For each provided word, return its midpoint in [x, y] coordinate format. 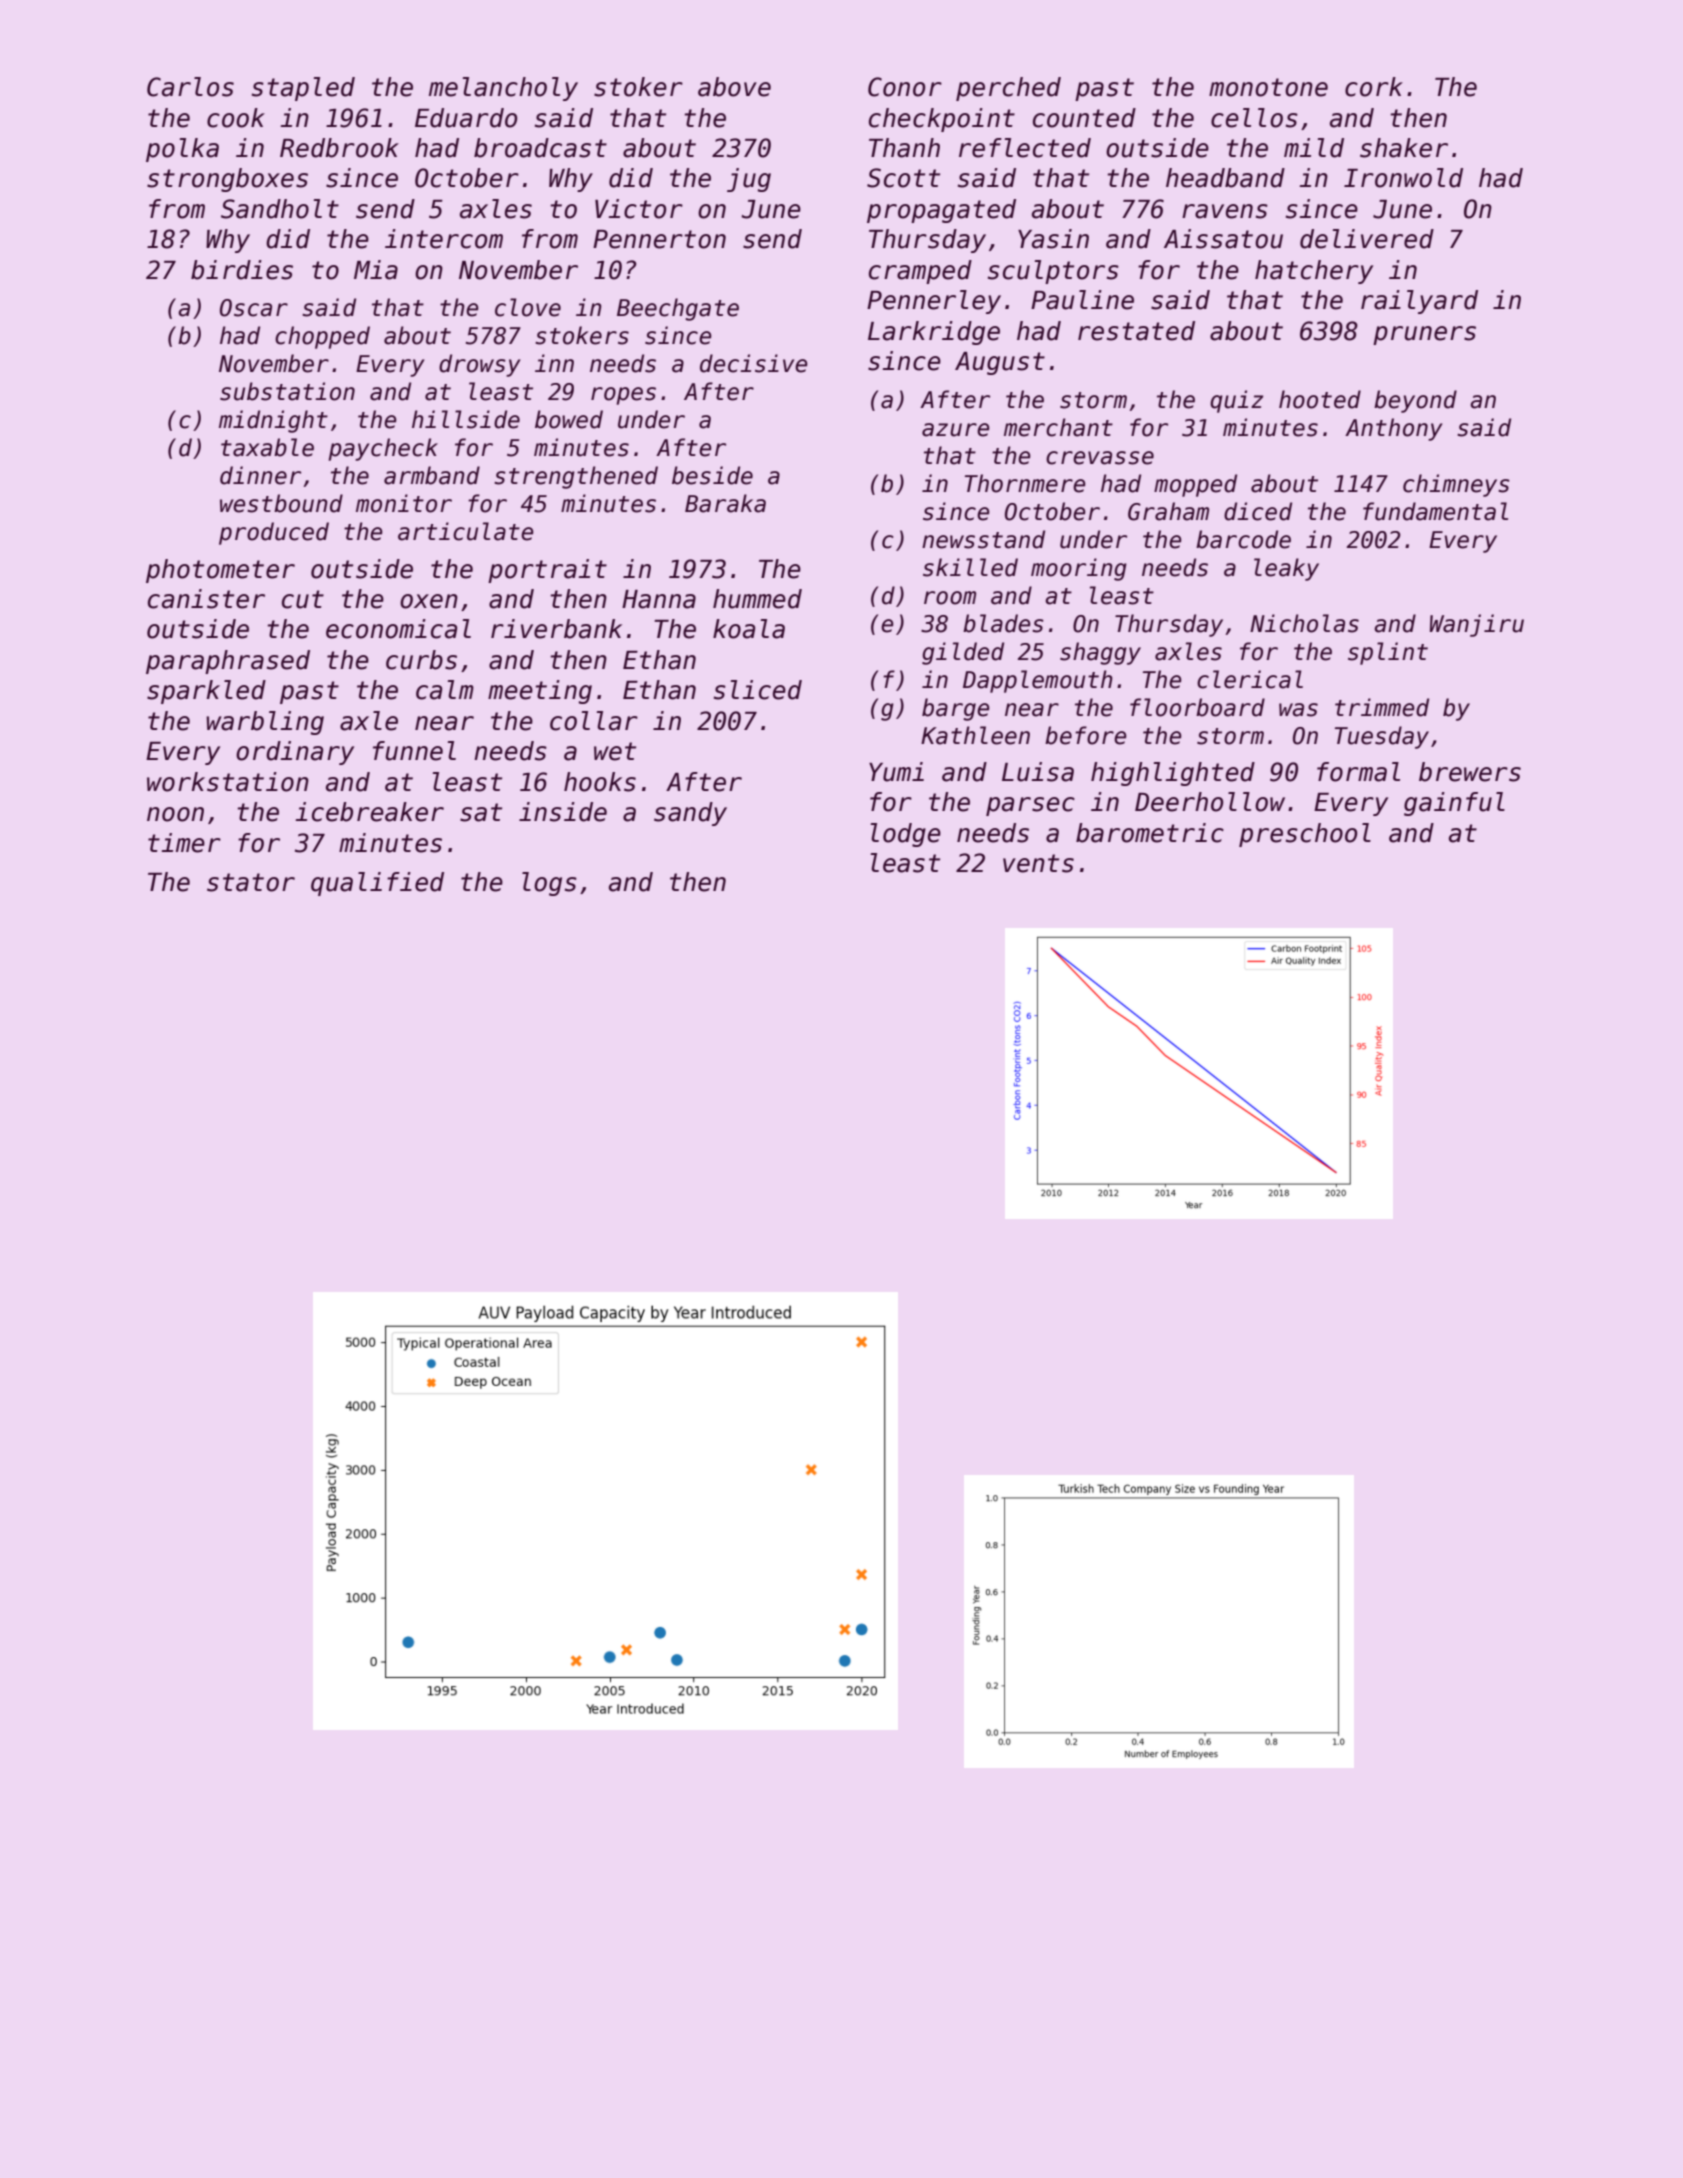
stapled [303, 89]
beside [712, 475]
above [734, 87]
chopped [322, 337]
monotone [1268, 87]
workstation [228, 782]
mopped [1195, 485]
